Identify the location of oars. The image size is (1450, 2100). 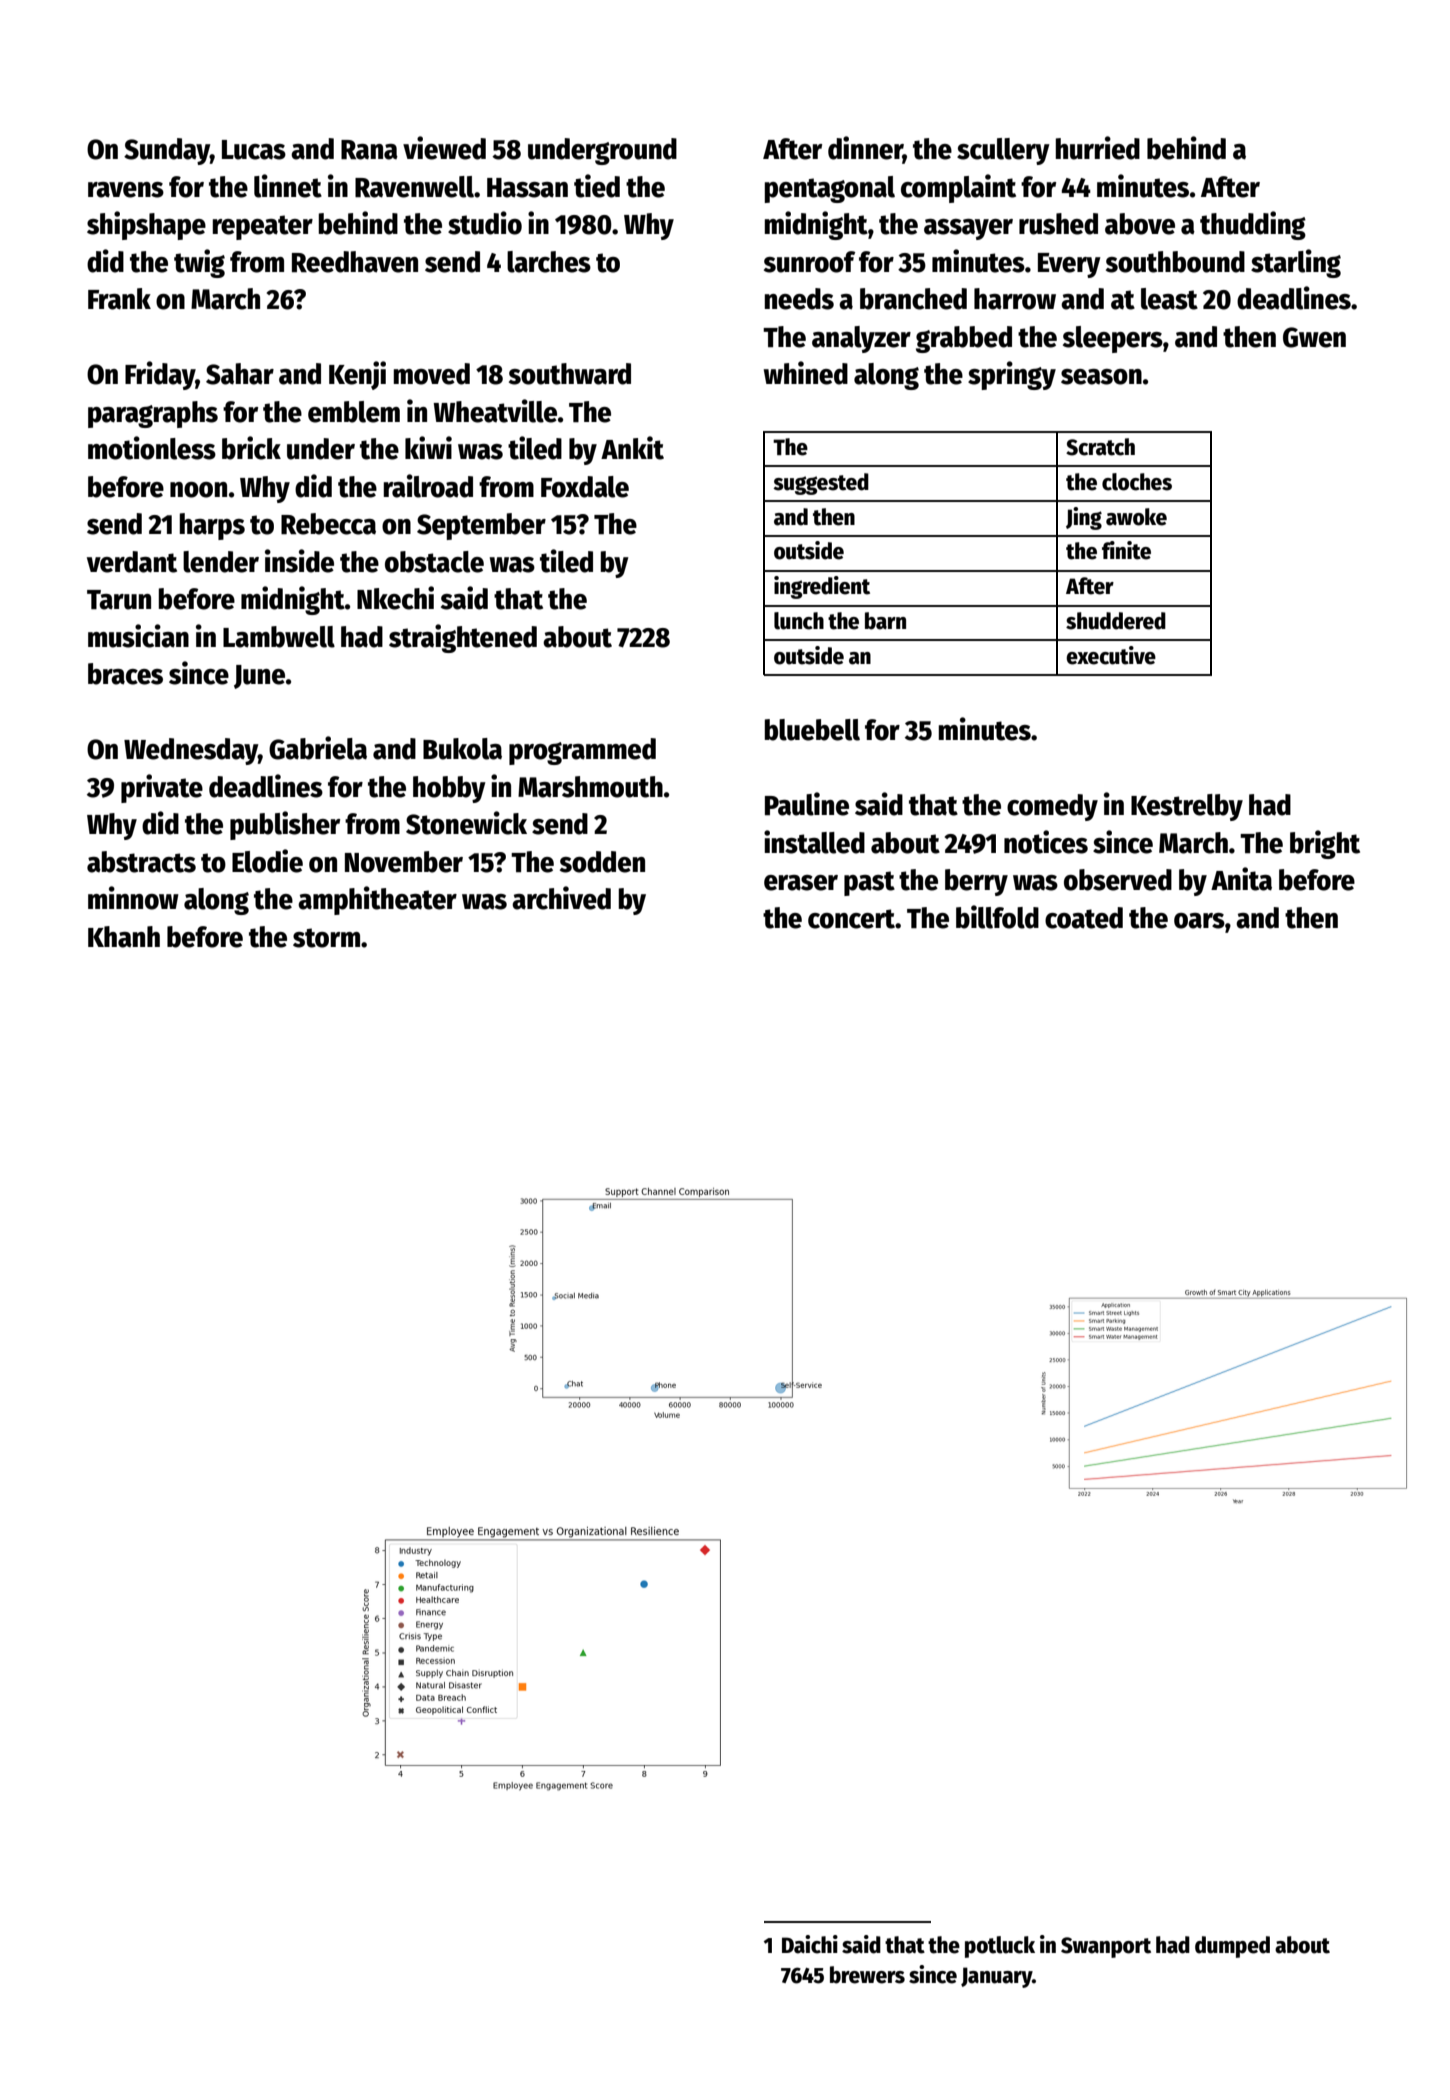
(1199, 921).
